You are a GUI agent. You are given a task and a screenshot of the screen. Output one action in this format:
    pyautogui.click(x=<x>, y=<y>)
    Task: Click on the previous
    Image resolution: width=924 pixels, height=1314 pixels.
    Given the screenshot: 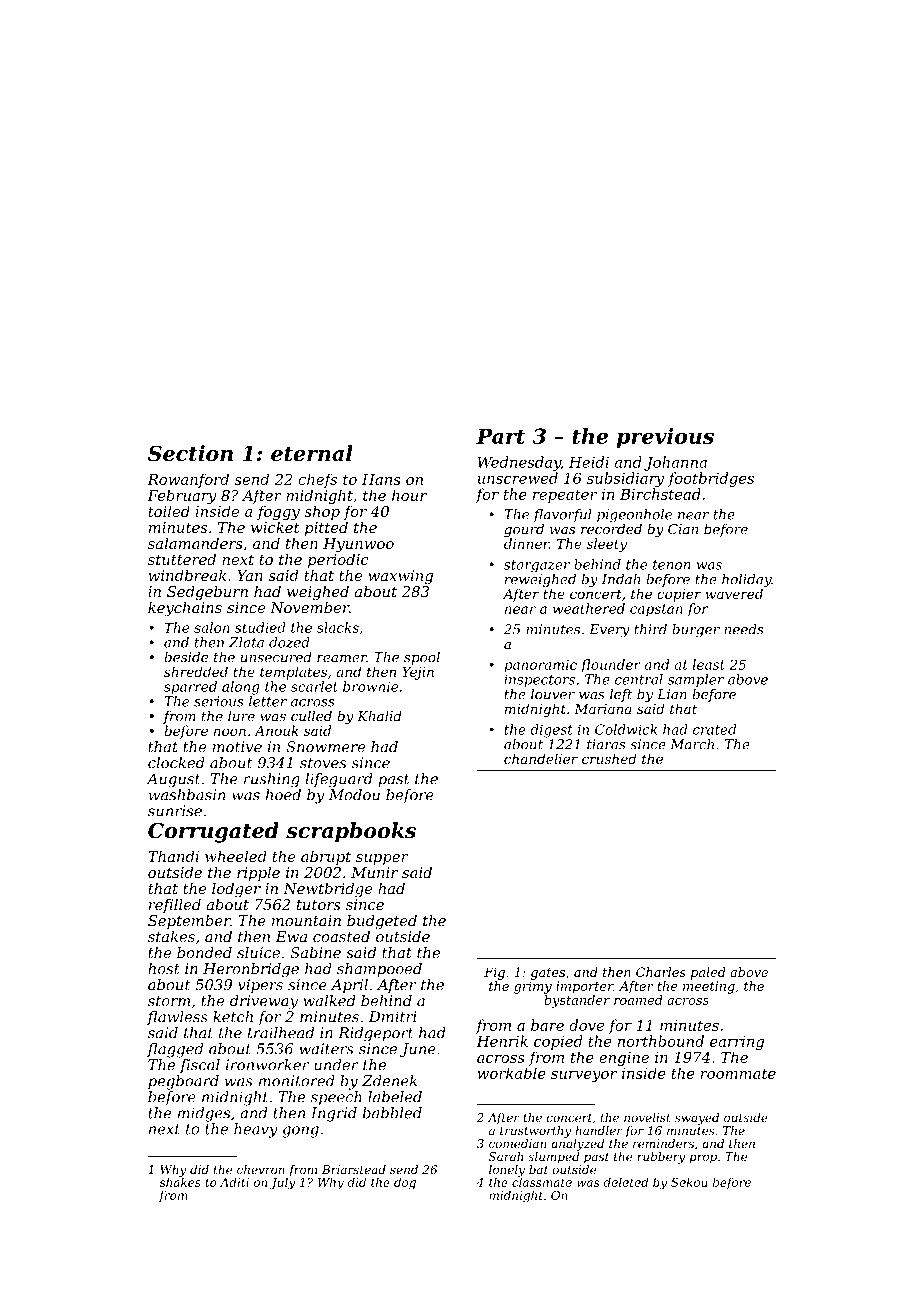 What is the action you would take?
    pyautogui.click(x=665, y=438)
